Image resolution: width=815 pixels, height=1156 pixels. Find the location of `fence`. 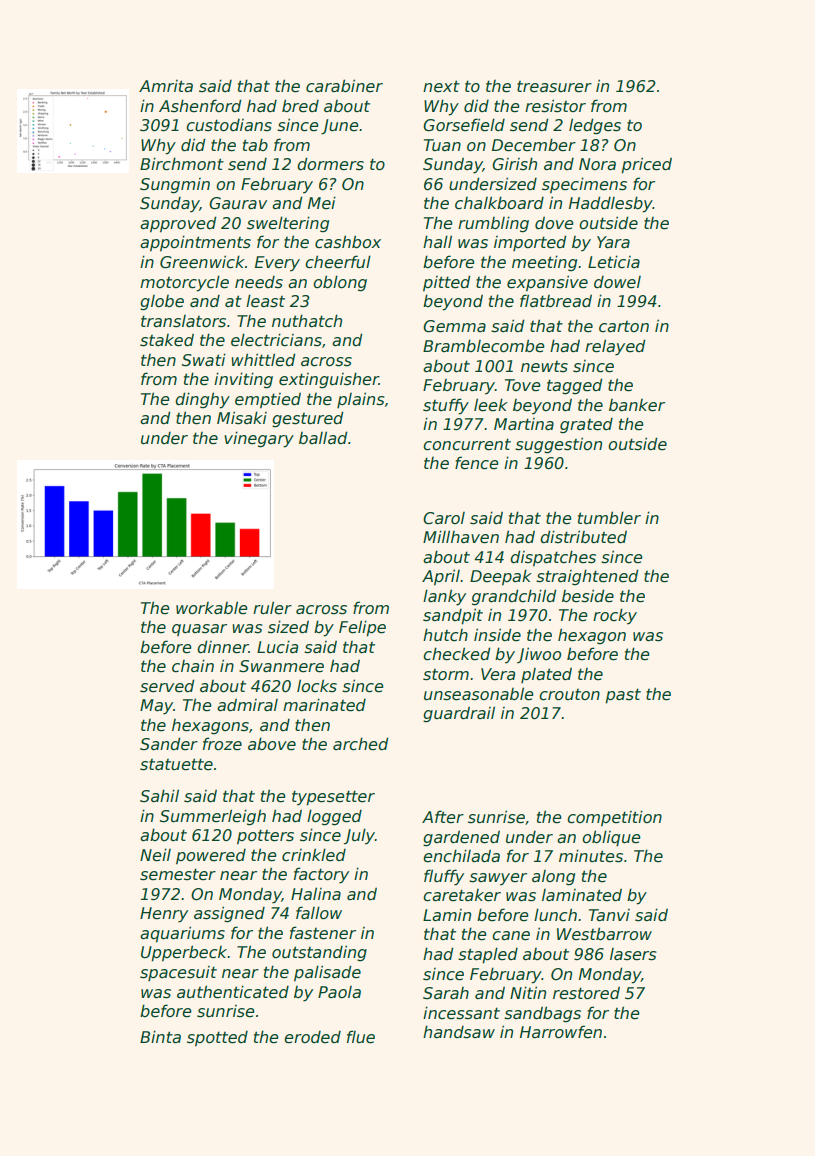

fence is located at coordinates (477, 463).
